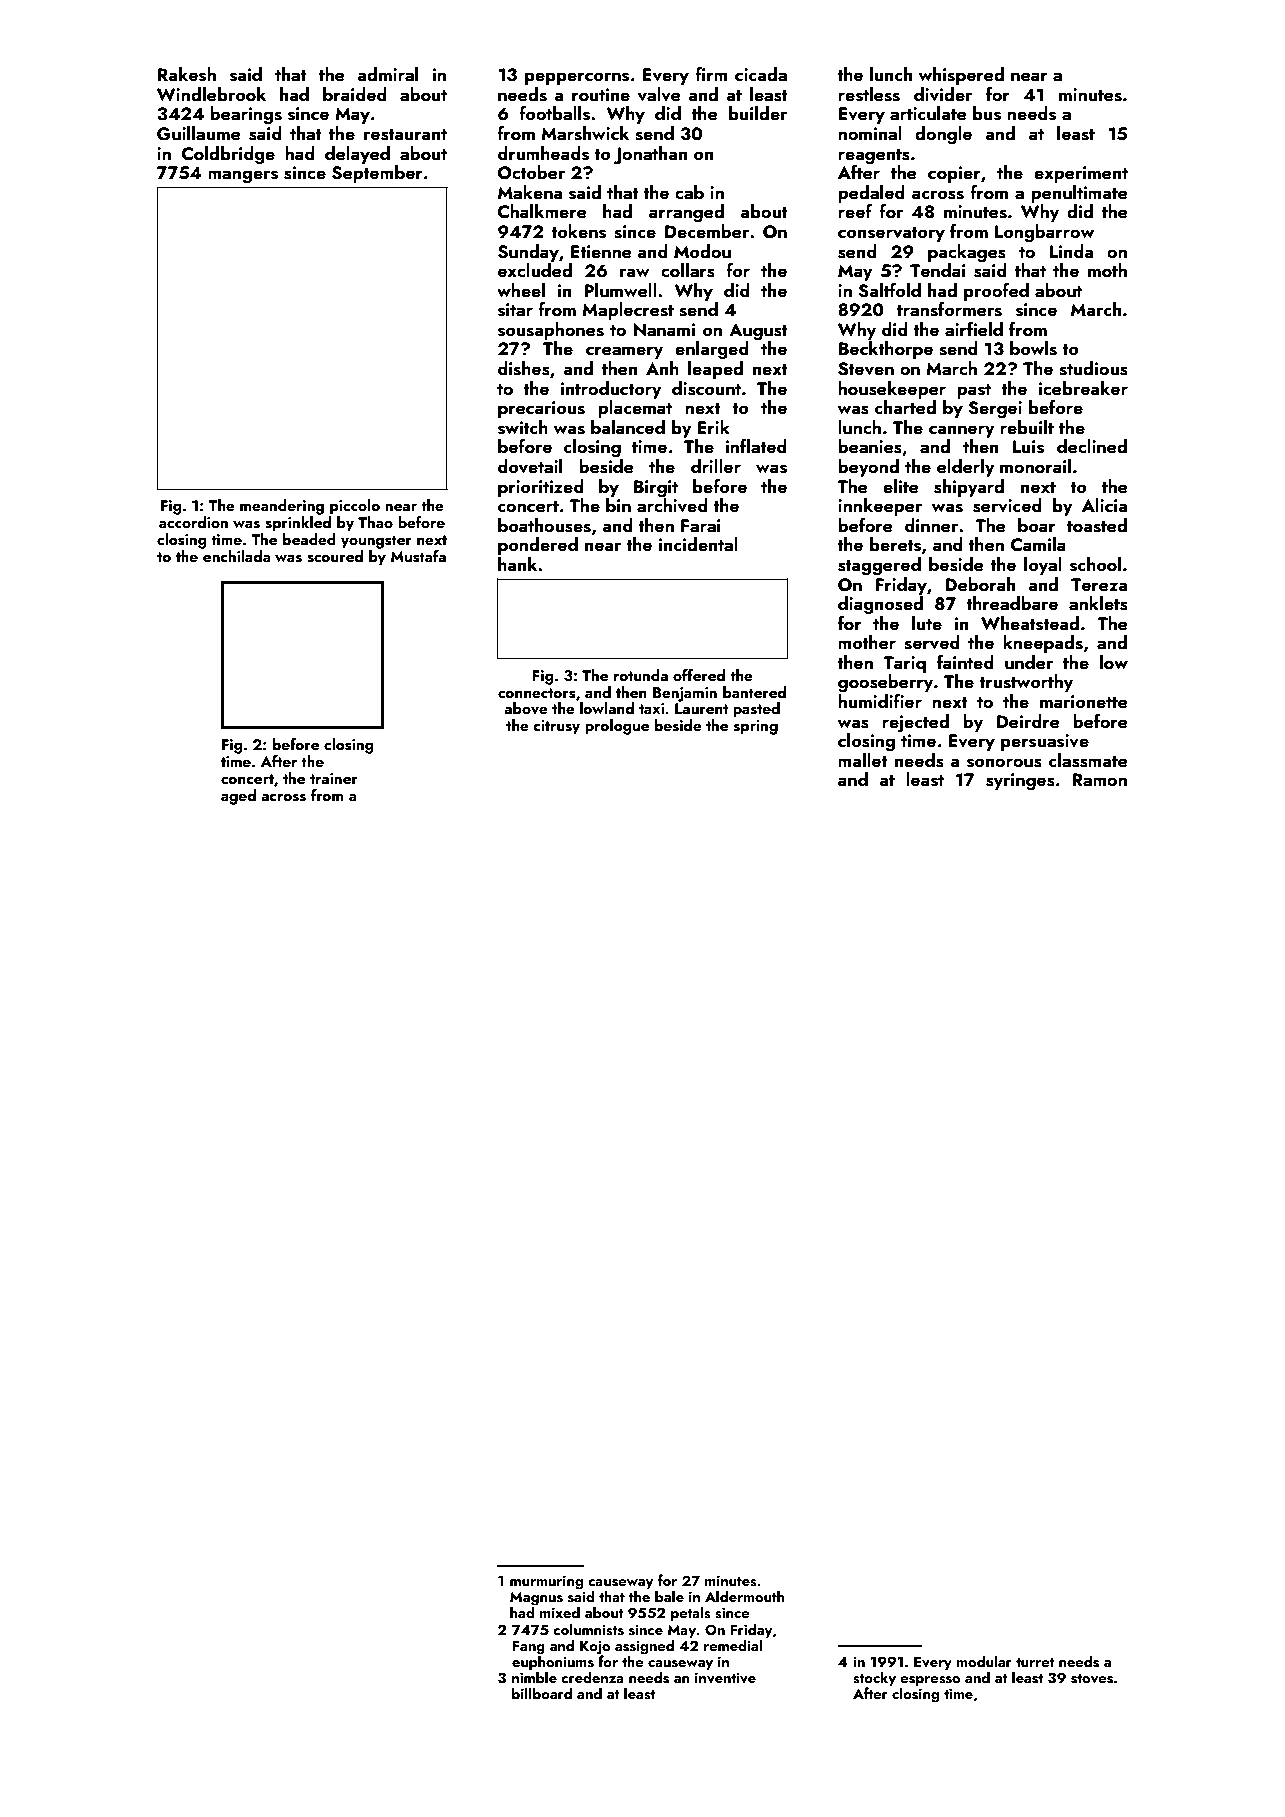 The height and width of the page is (1817, 1285). I want to click on nimble, so click(534, 1677).
